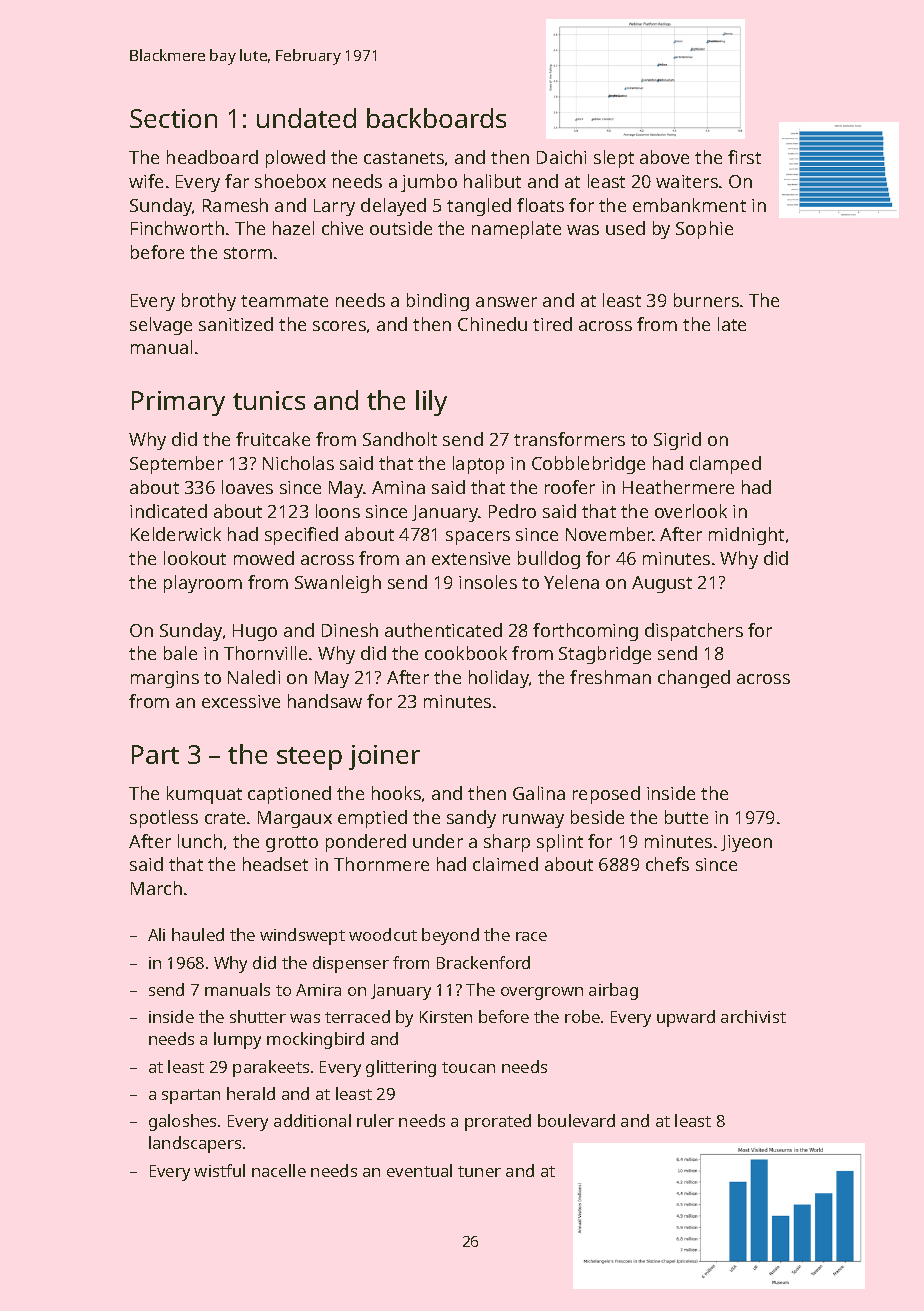  Describe the element at coordinates (165, 679) in the image. I see `margins` at that location.
